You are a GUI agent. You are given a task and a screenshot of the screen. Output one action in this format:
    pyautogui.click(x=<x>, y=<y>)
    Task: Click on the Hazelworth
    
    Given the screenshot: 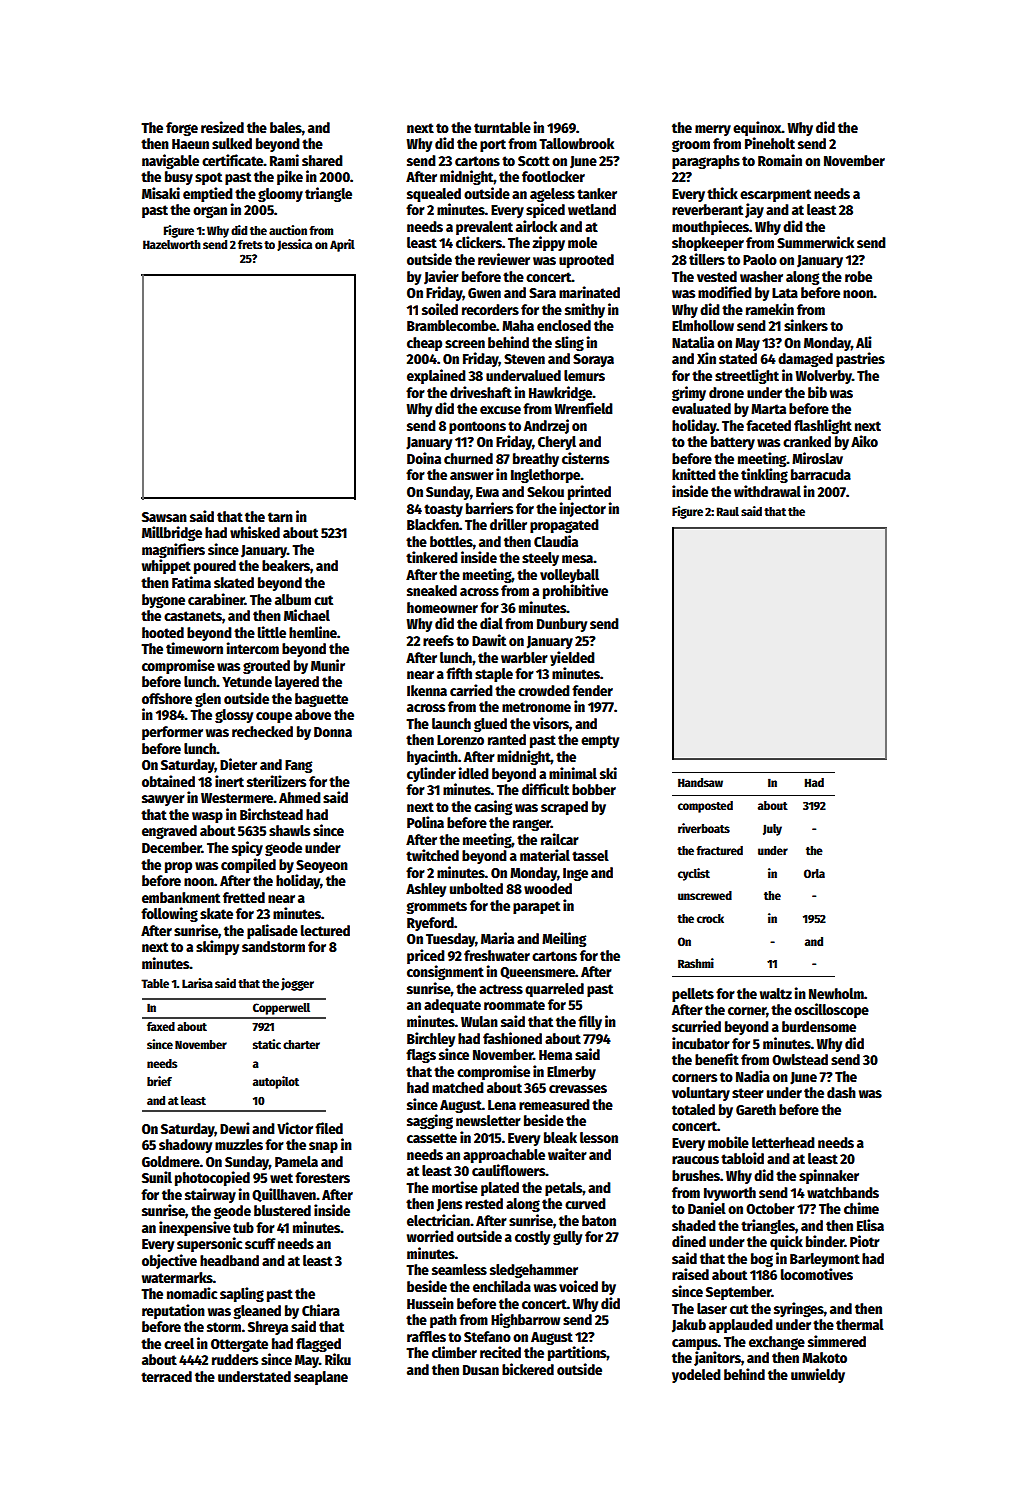 What is the action you would take?
    pyautogui.click(x=172, y=244)
